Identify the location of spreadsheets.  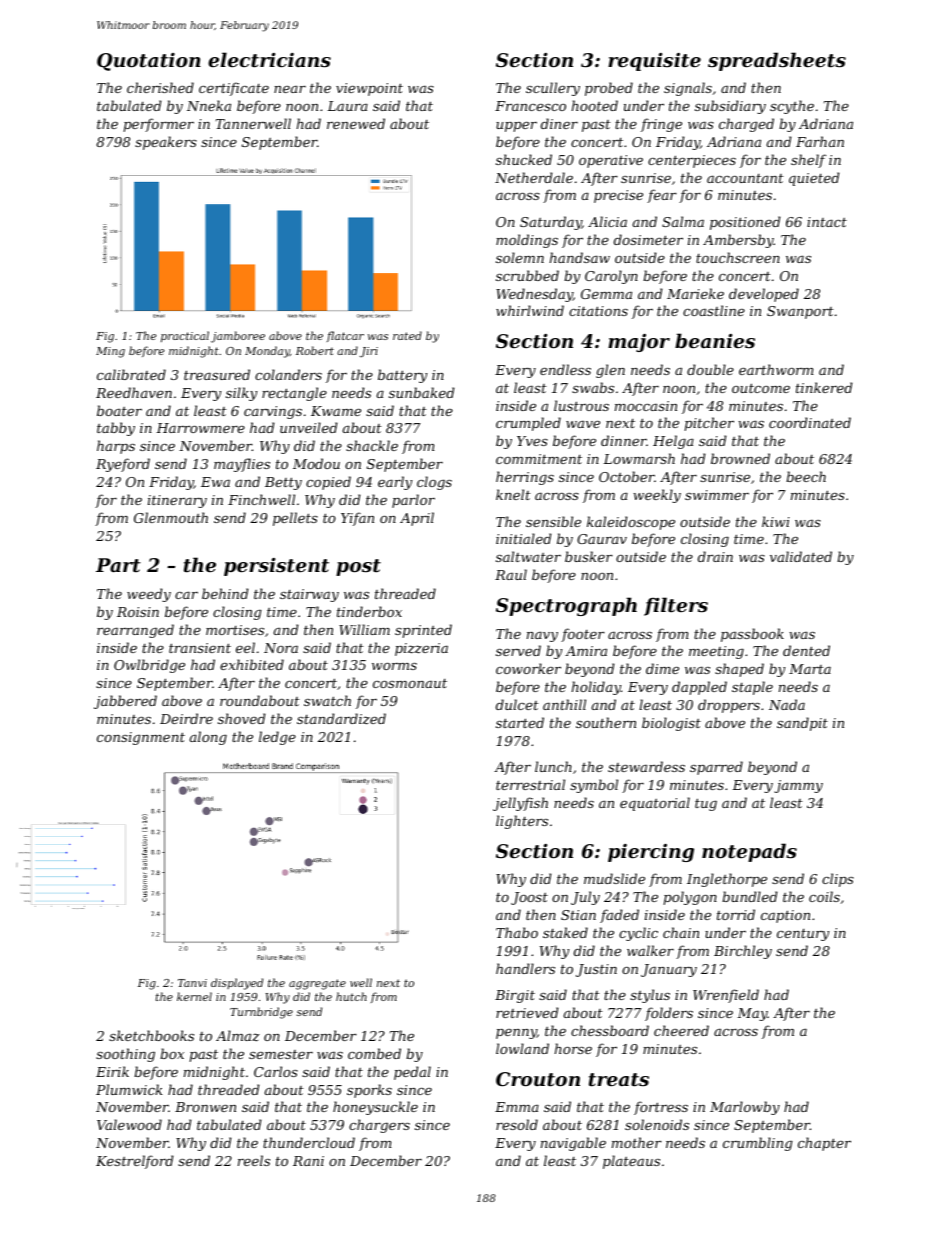
(777, 61).
